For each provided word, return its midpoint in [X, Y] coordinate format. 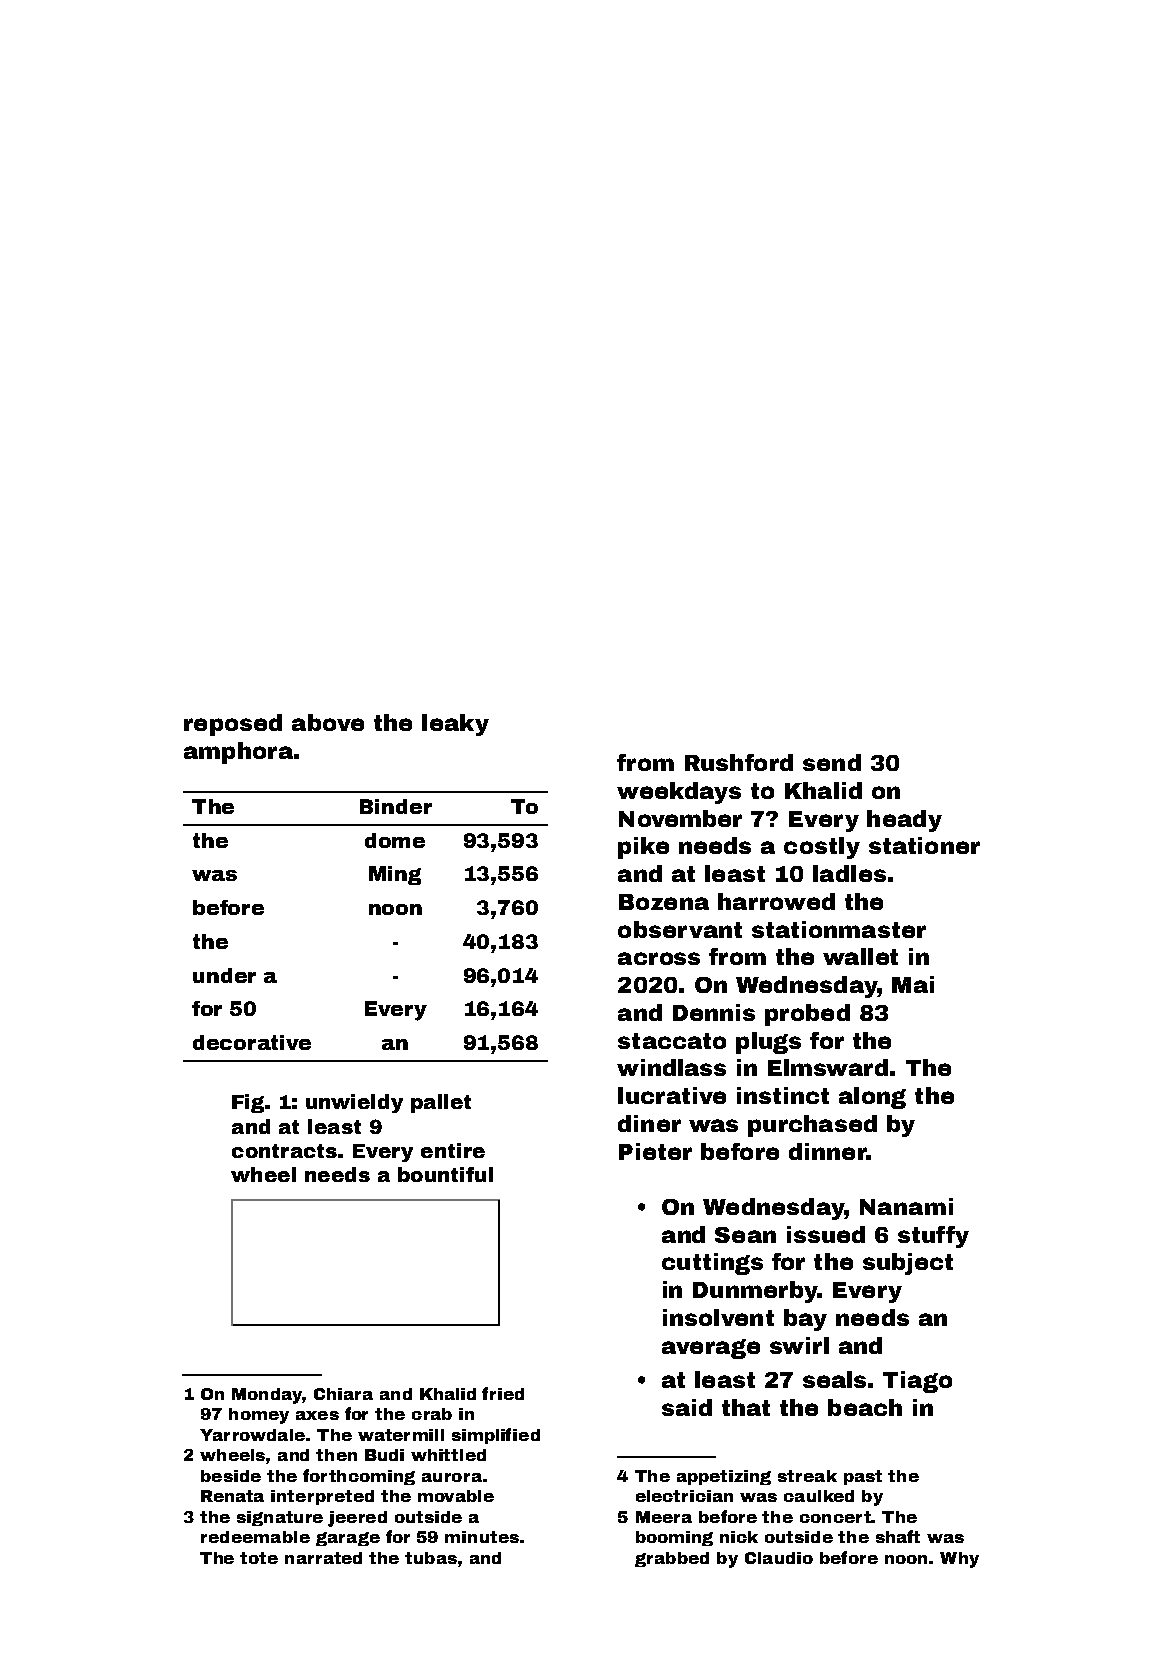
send [832, 762]
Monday [267, 1396]
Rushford [739, 762]
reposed [233, 725]
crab [432, 1414]
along [872, 1098]
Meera [664, 1517]
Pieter [655, 1151]
